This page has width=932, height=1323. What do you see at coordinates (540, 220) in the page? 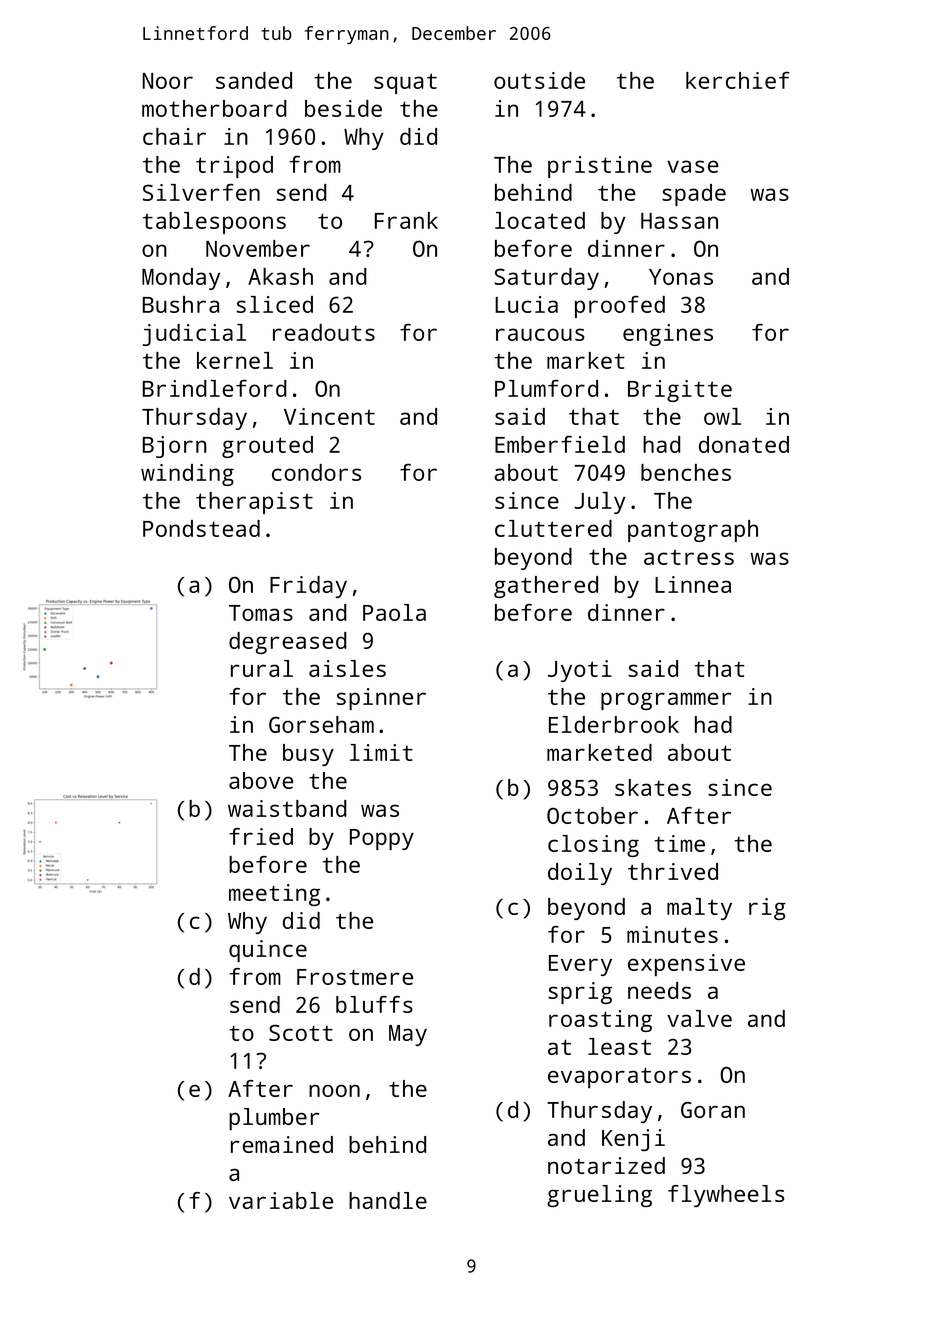
I see `located` at bounding box center [540, 220].
